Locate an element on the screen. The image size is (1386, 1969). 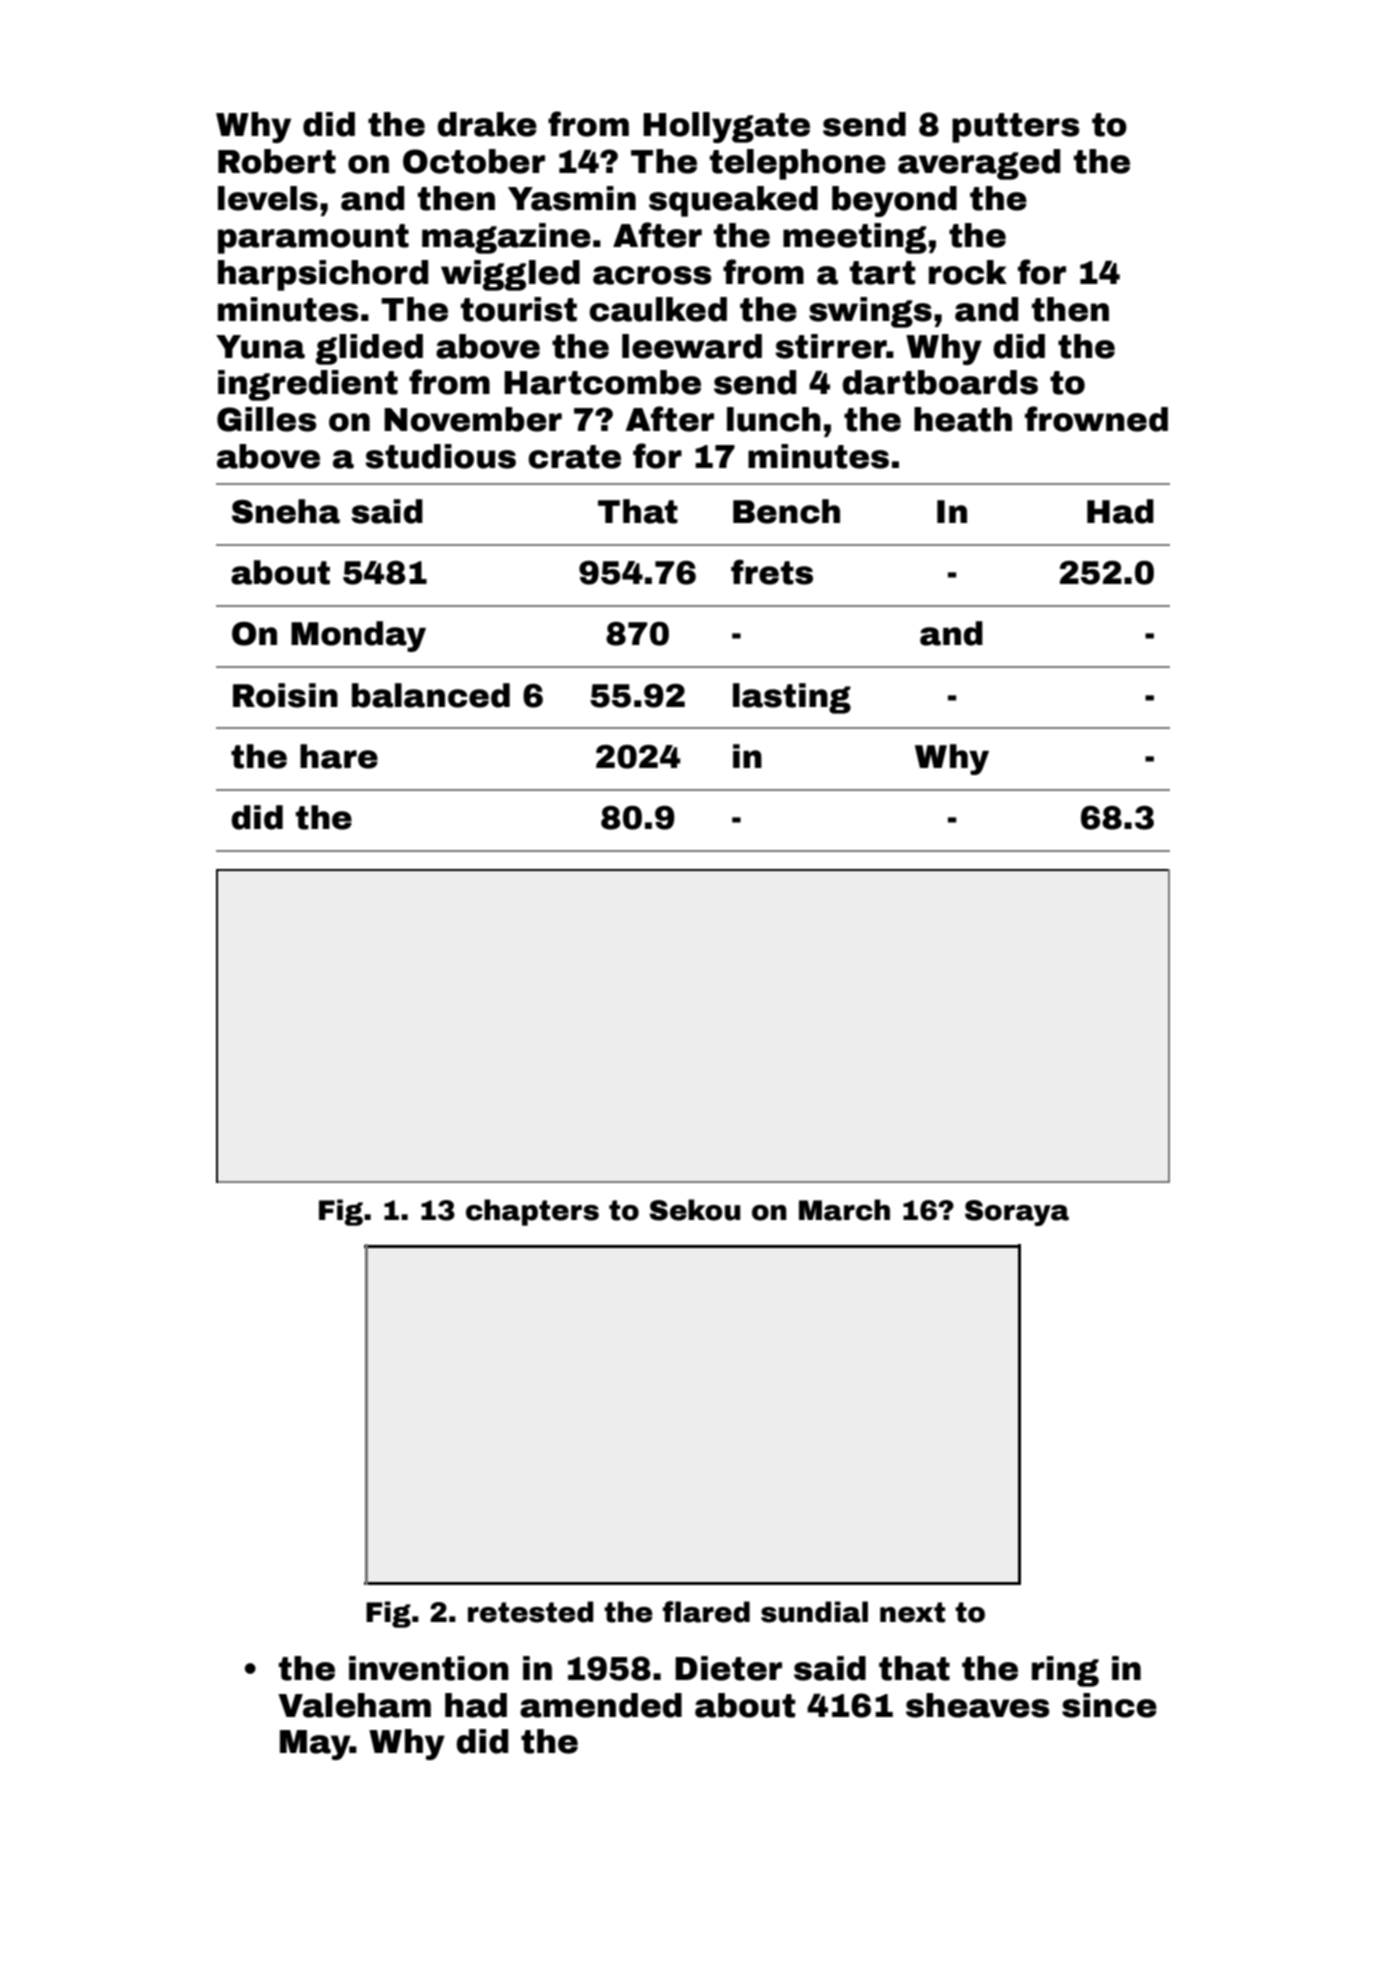
squeaked is located at coordinates (733, 201).
